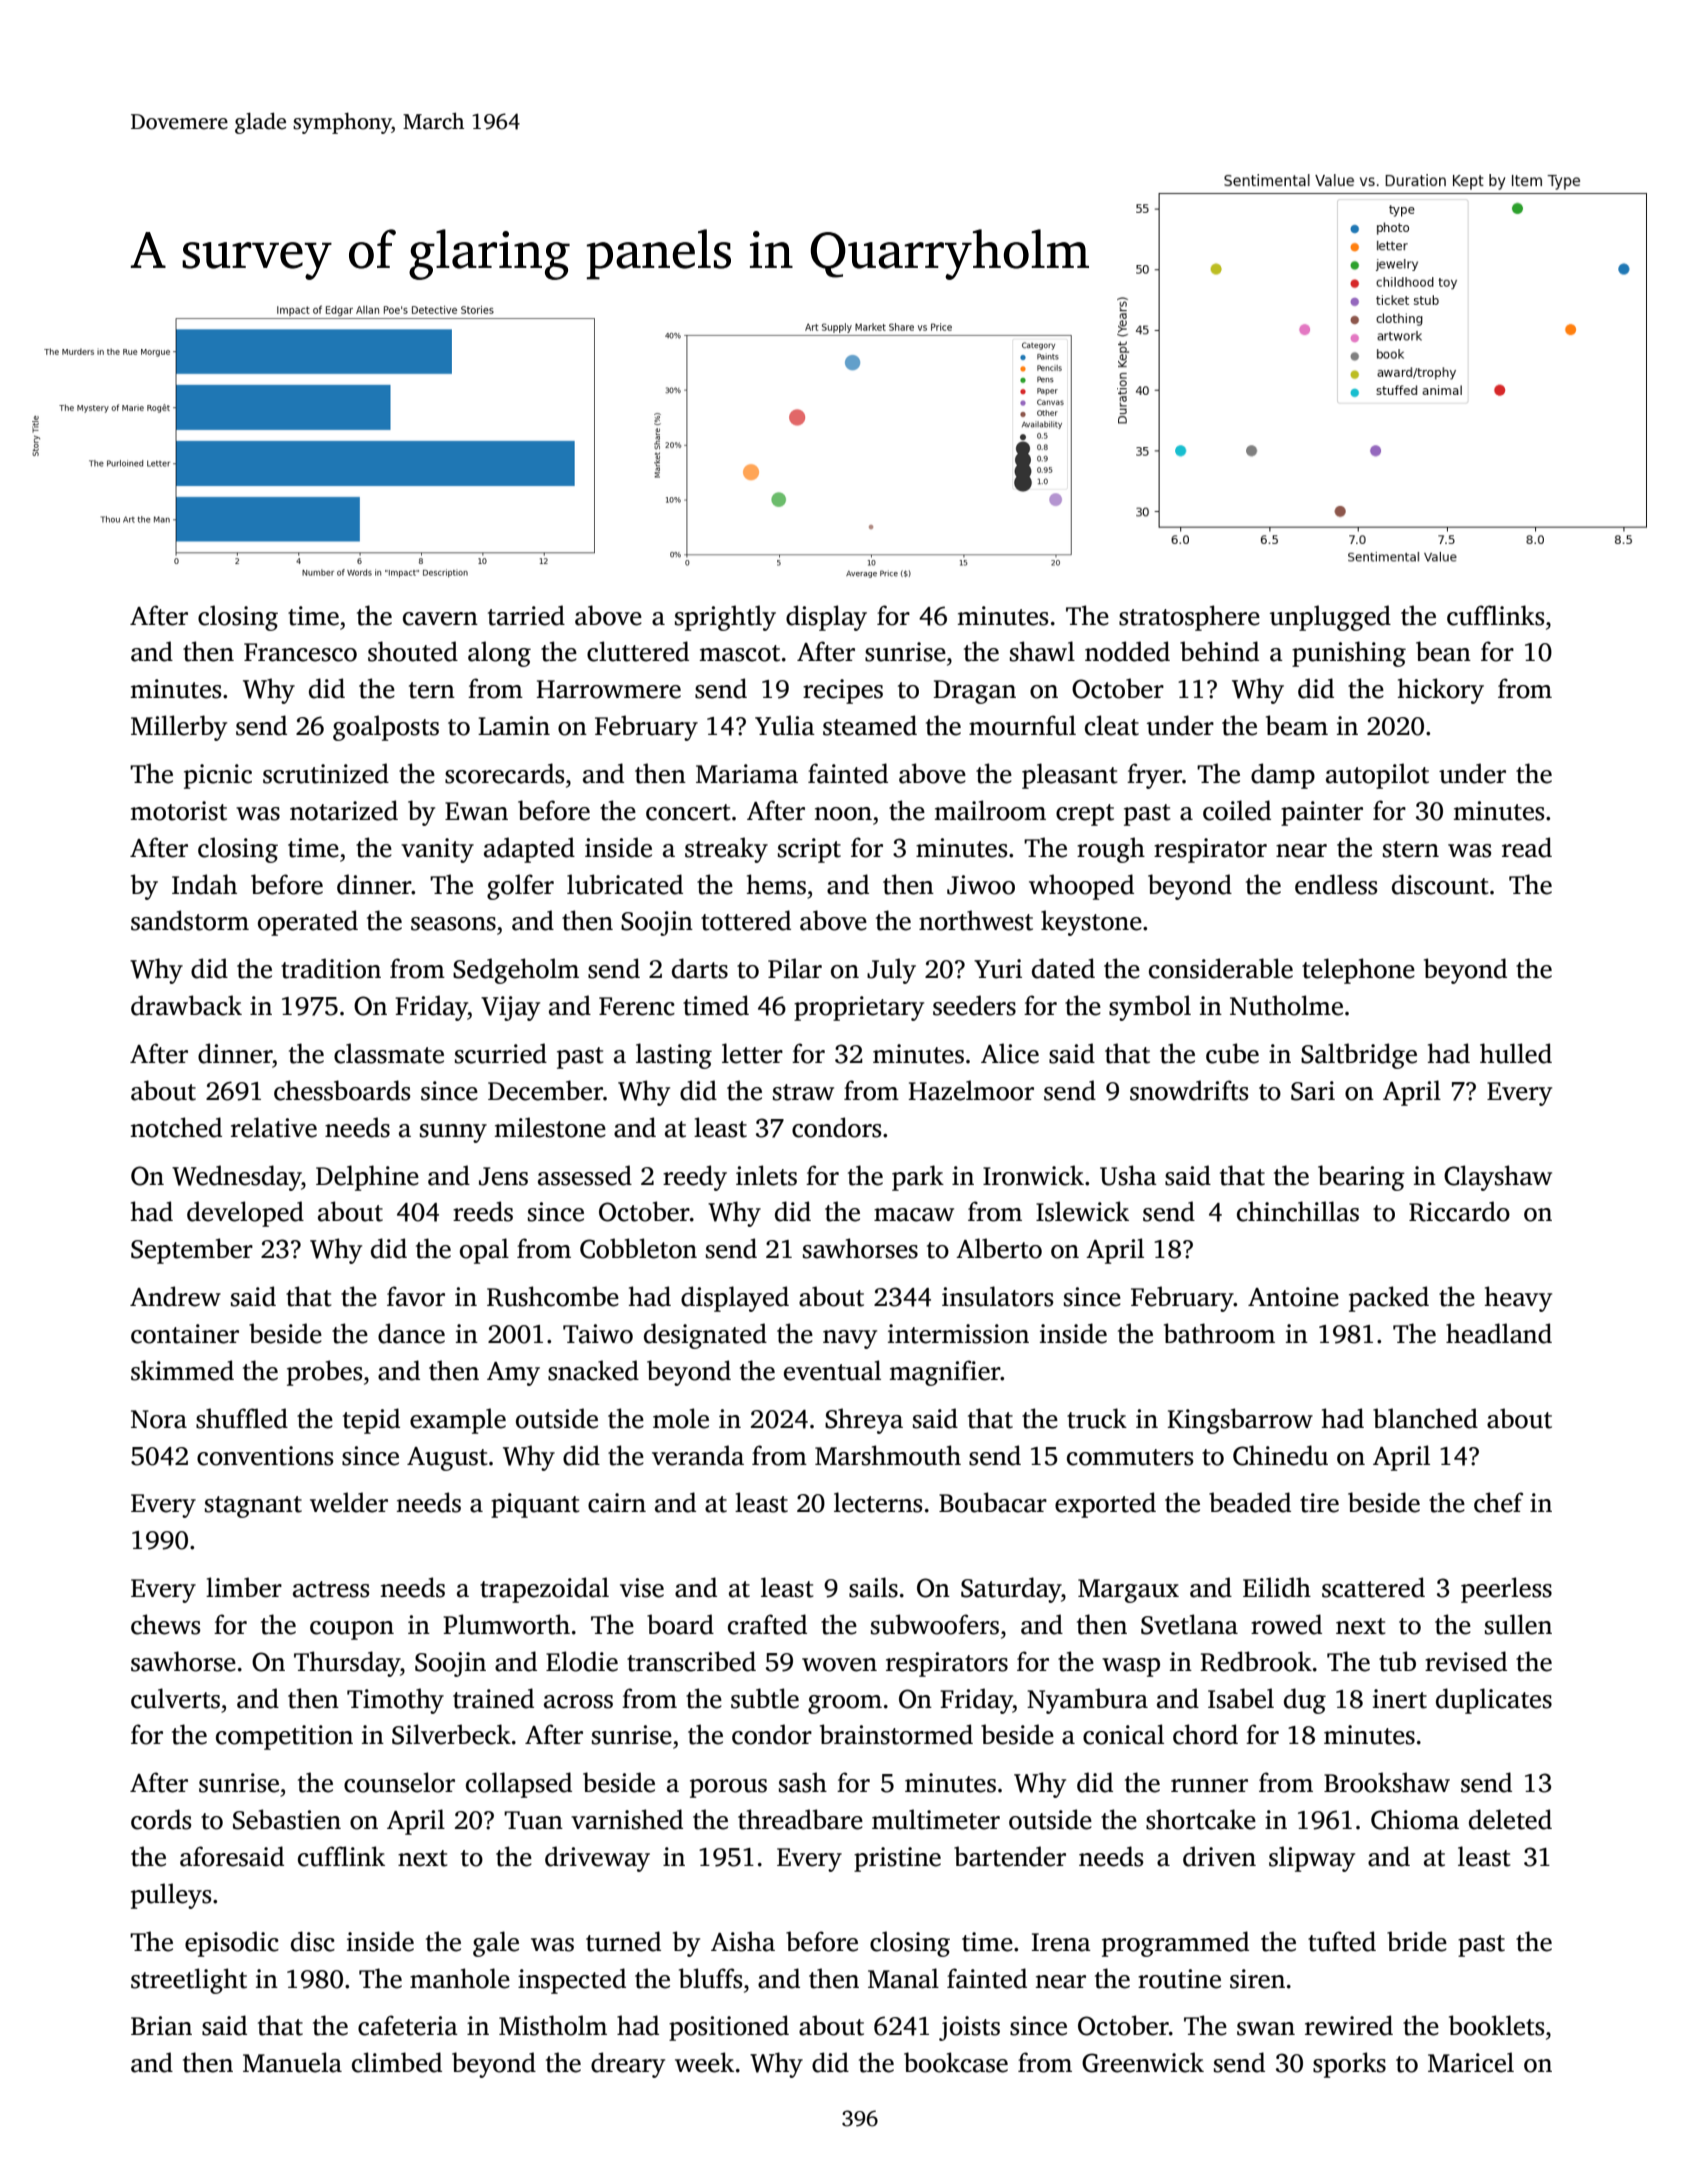 Image resolution: width=1683 pixels, height=2178 pixels. Describe the element at coordinates (625, 884) in the screenshot. I see `lubricated` at that location.
